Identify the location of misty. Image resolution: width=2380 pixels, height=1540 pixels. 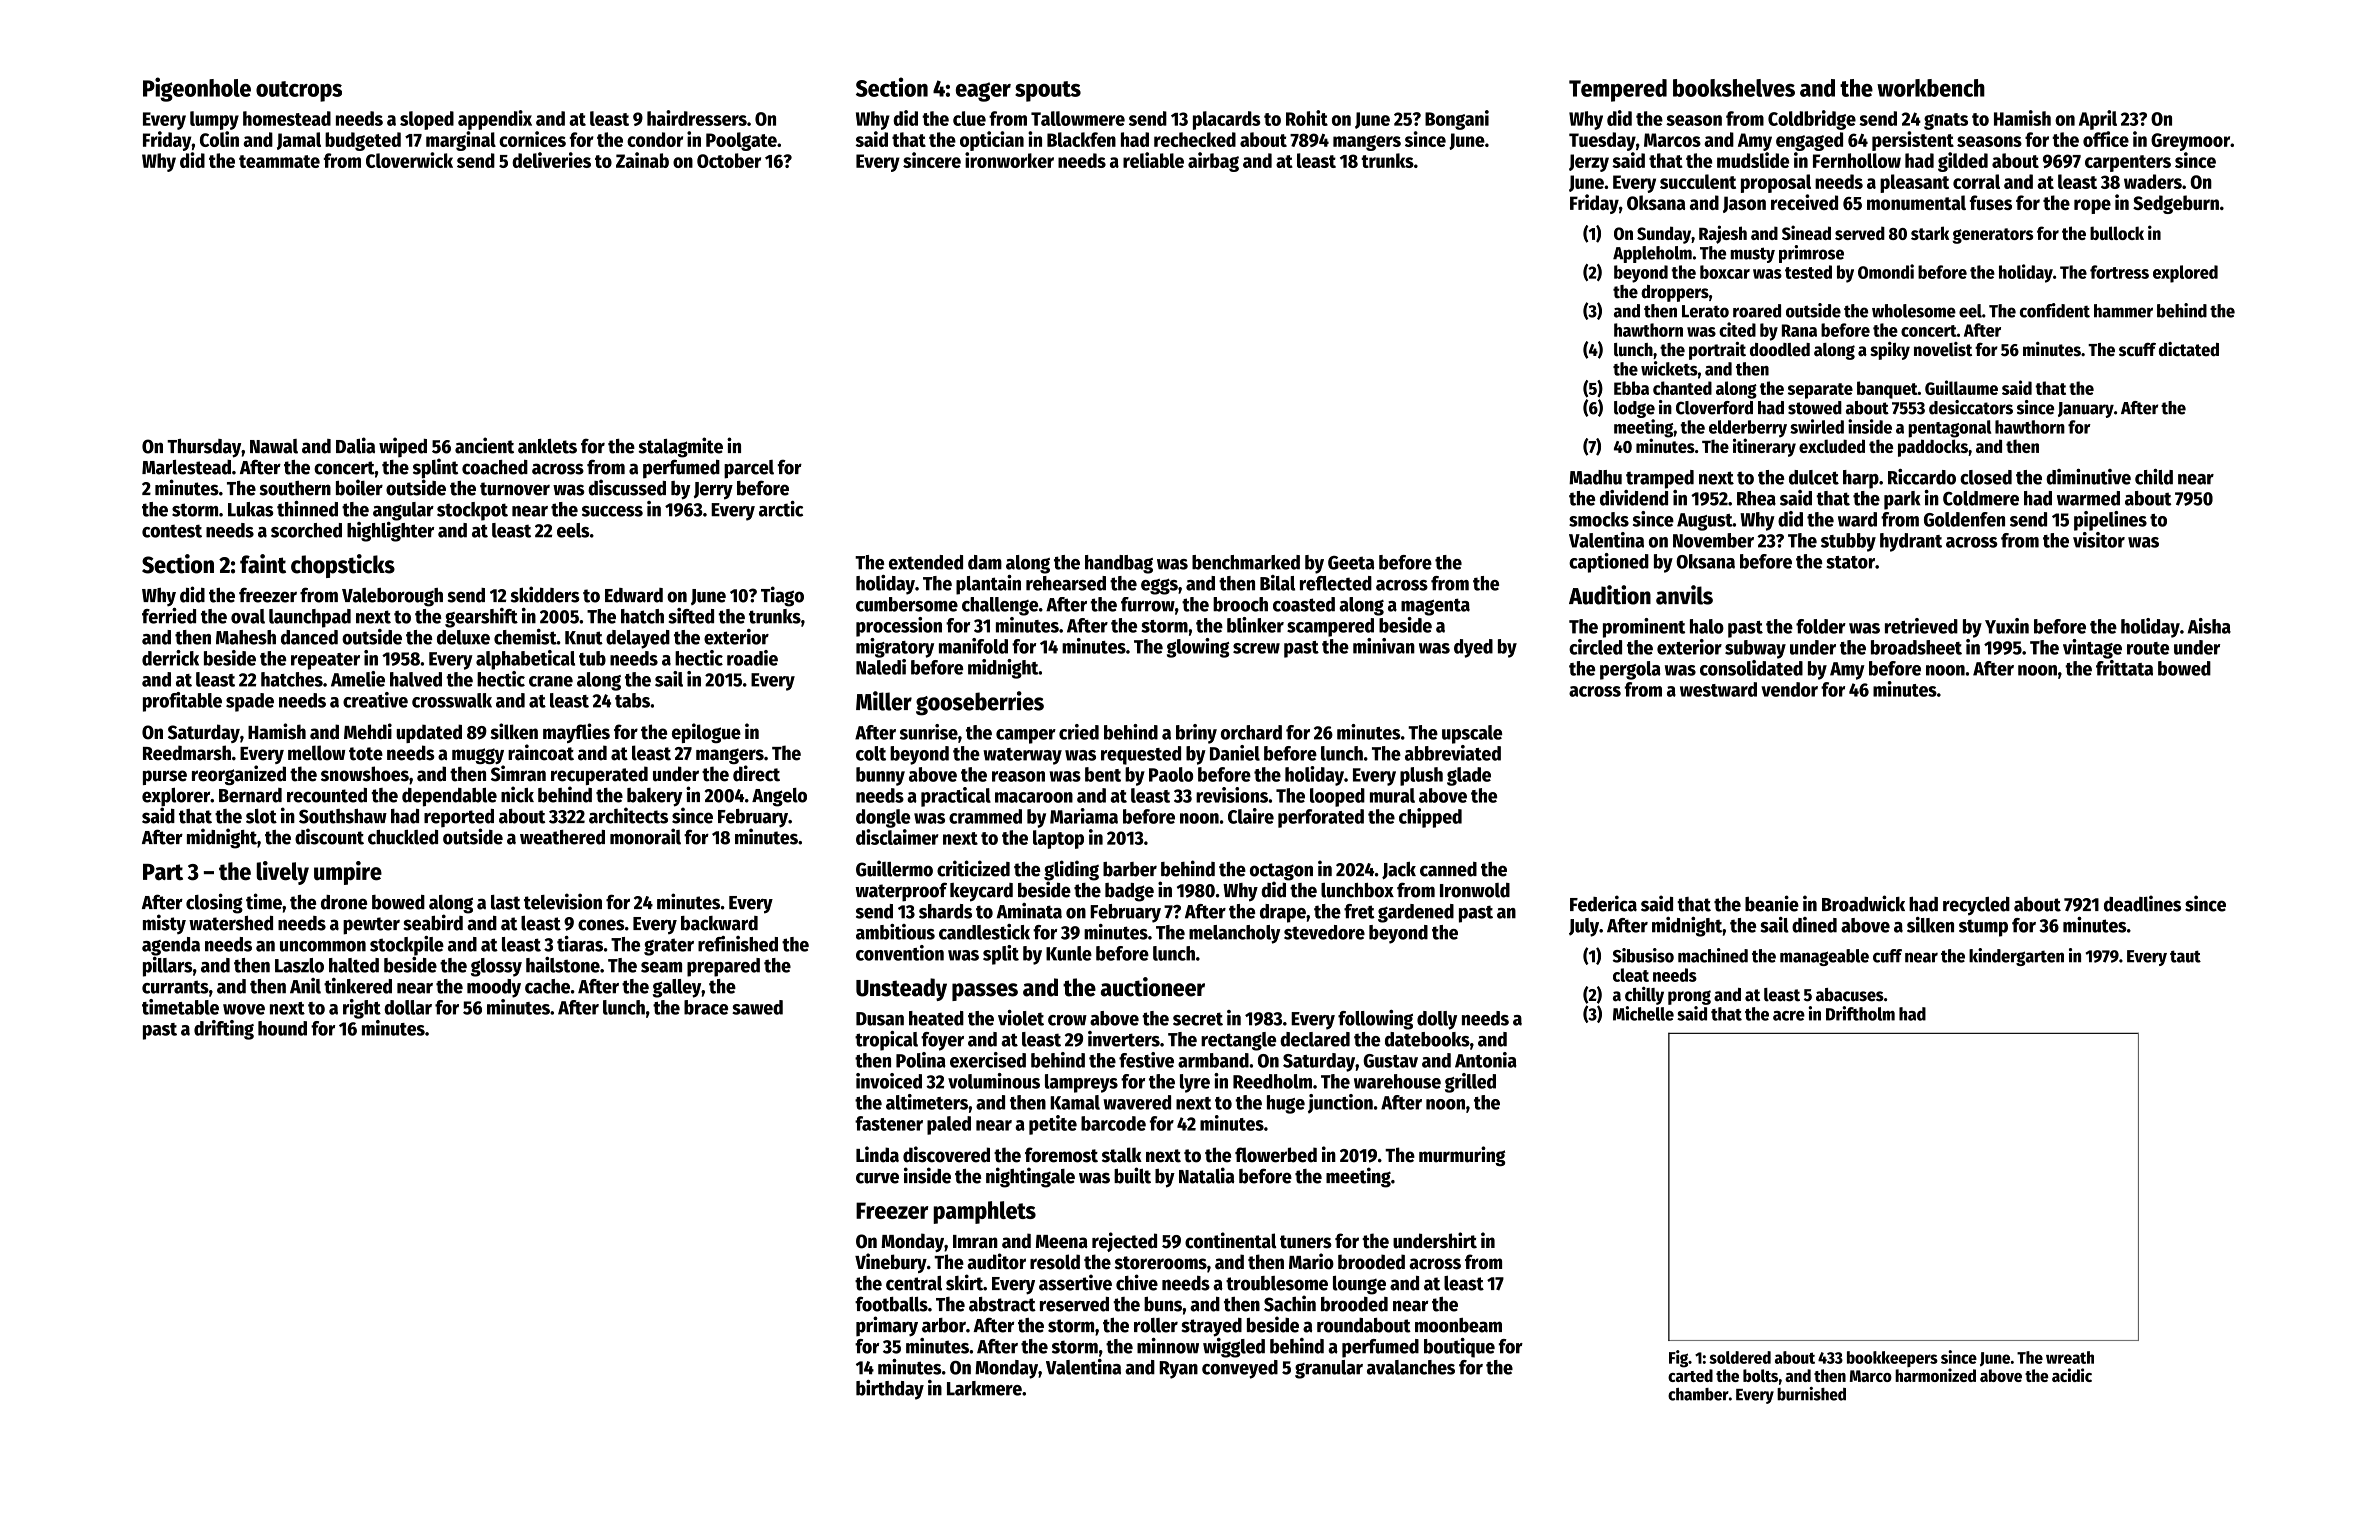
(164, 924).
